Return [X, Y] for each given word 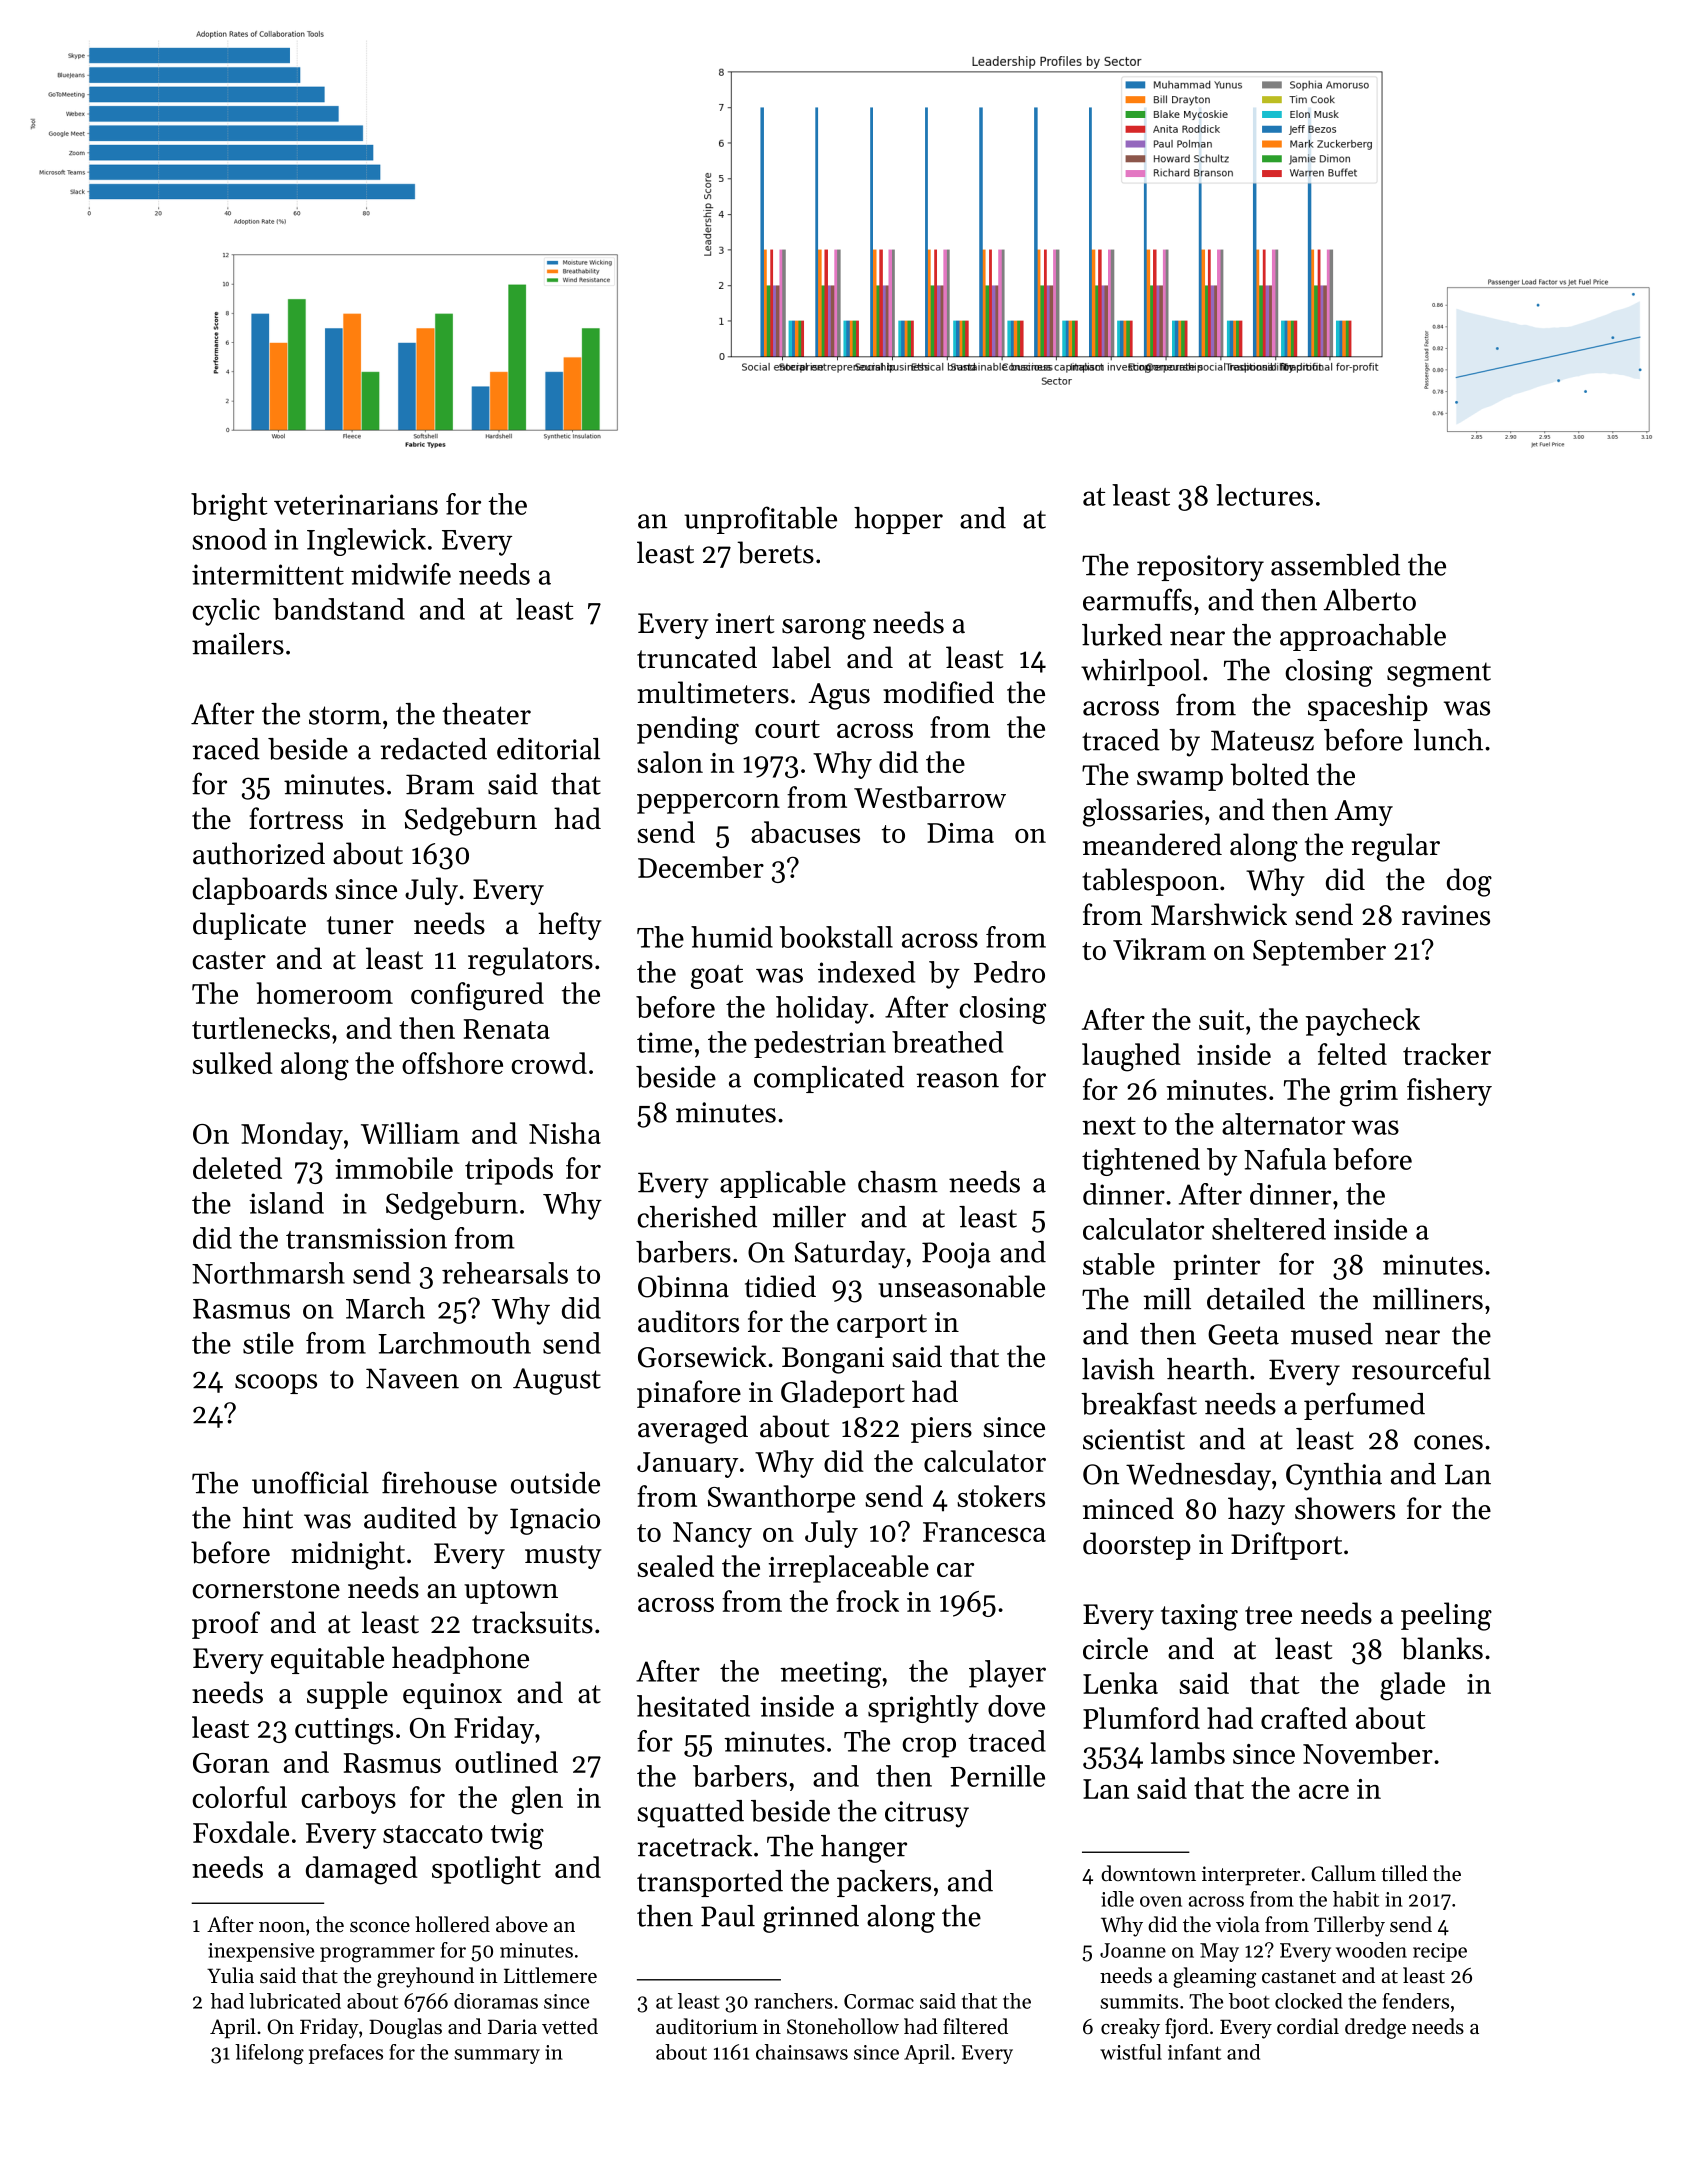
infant [1194, 2052]
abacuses [805, 832]
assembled [1335, 565]
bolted [1269, 774]
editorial [548, 749]
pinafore [689, 1394]
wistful [1131, 2052]
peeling [1446, 1616]
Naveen [412, 1378]
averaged [693, 1429]
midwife [401, 574]
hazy [1256, 1511]
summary [497, 2056]
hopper [898, 520]
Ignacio [555, 1521]
